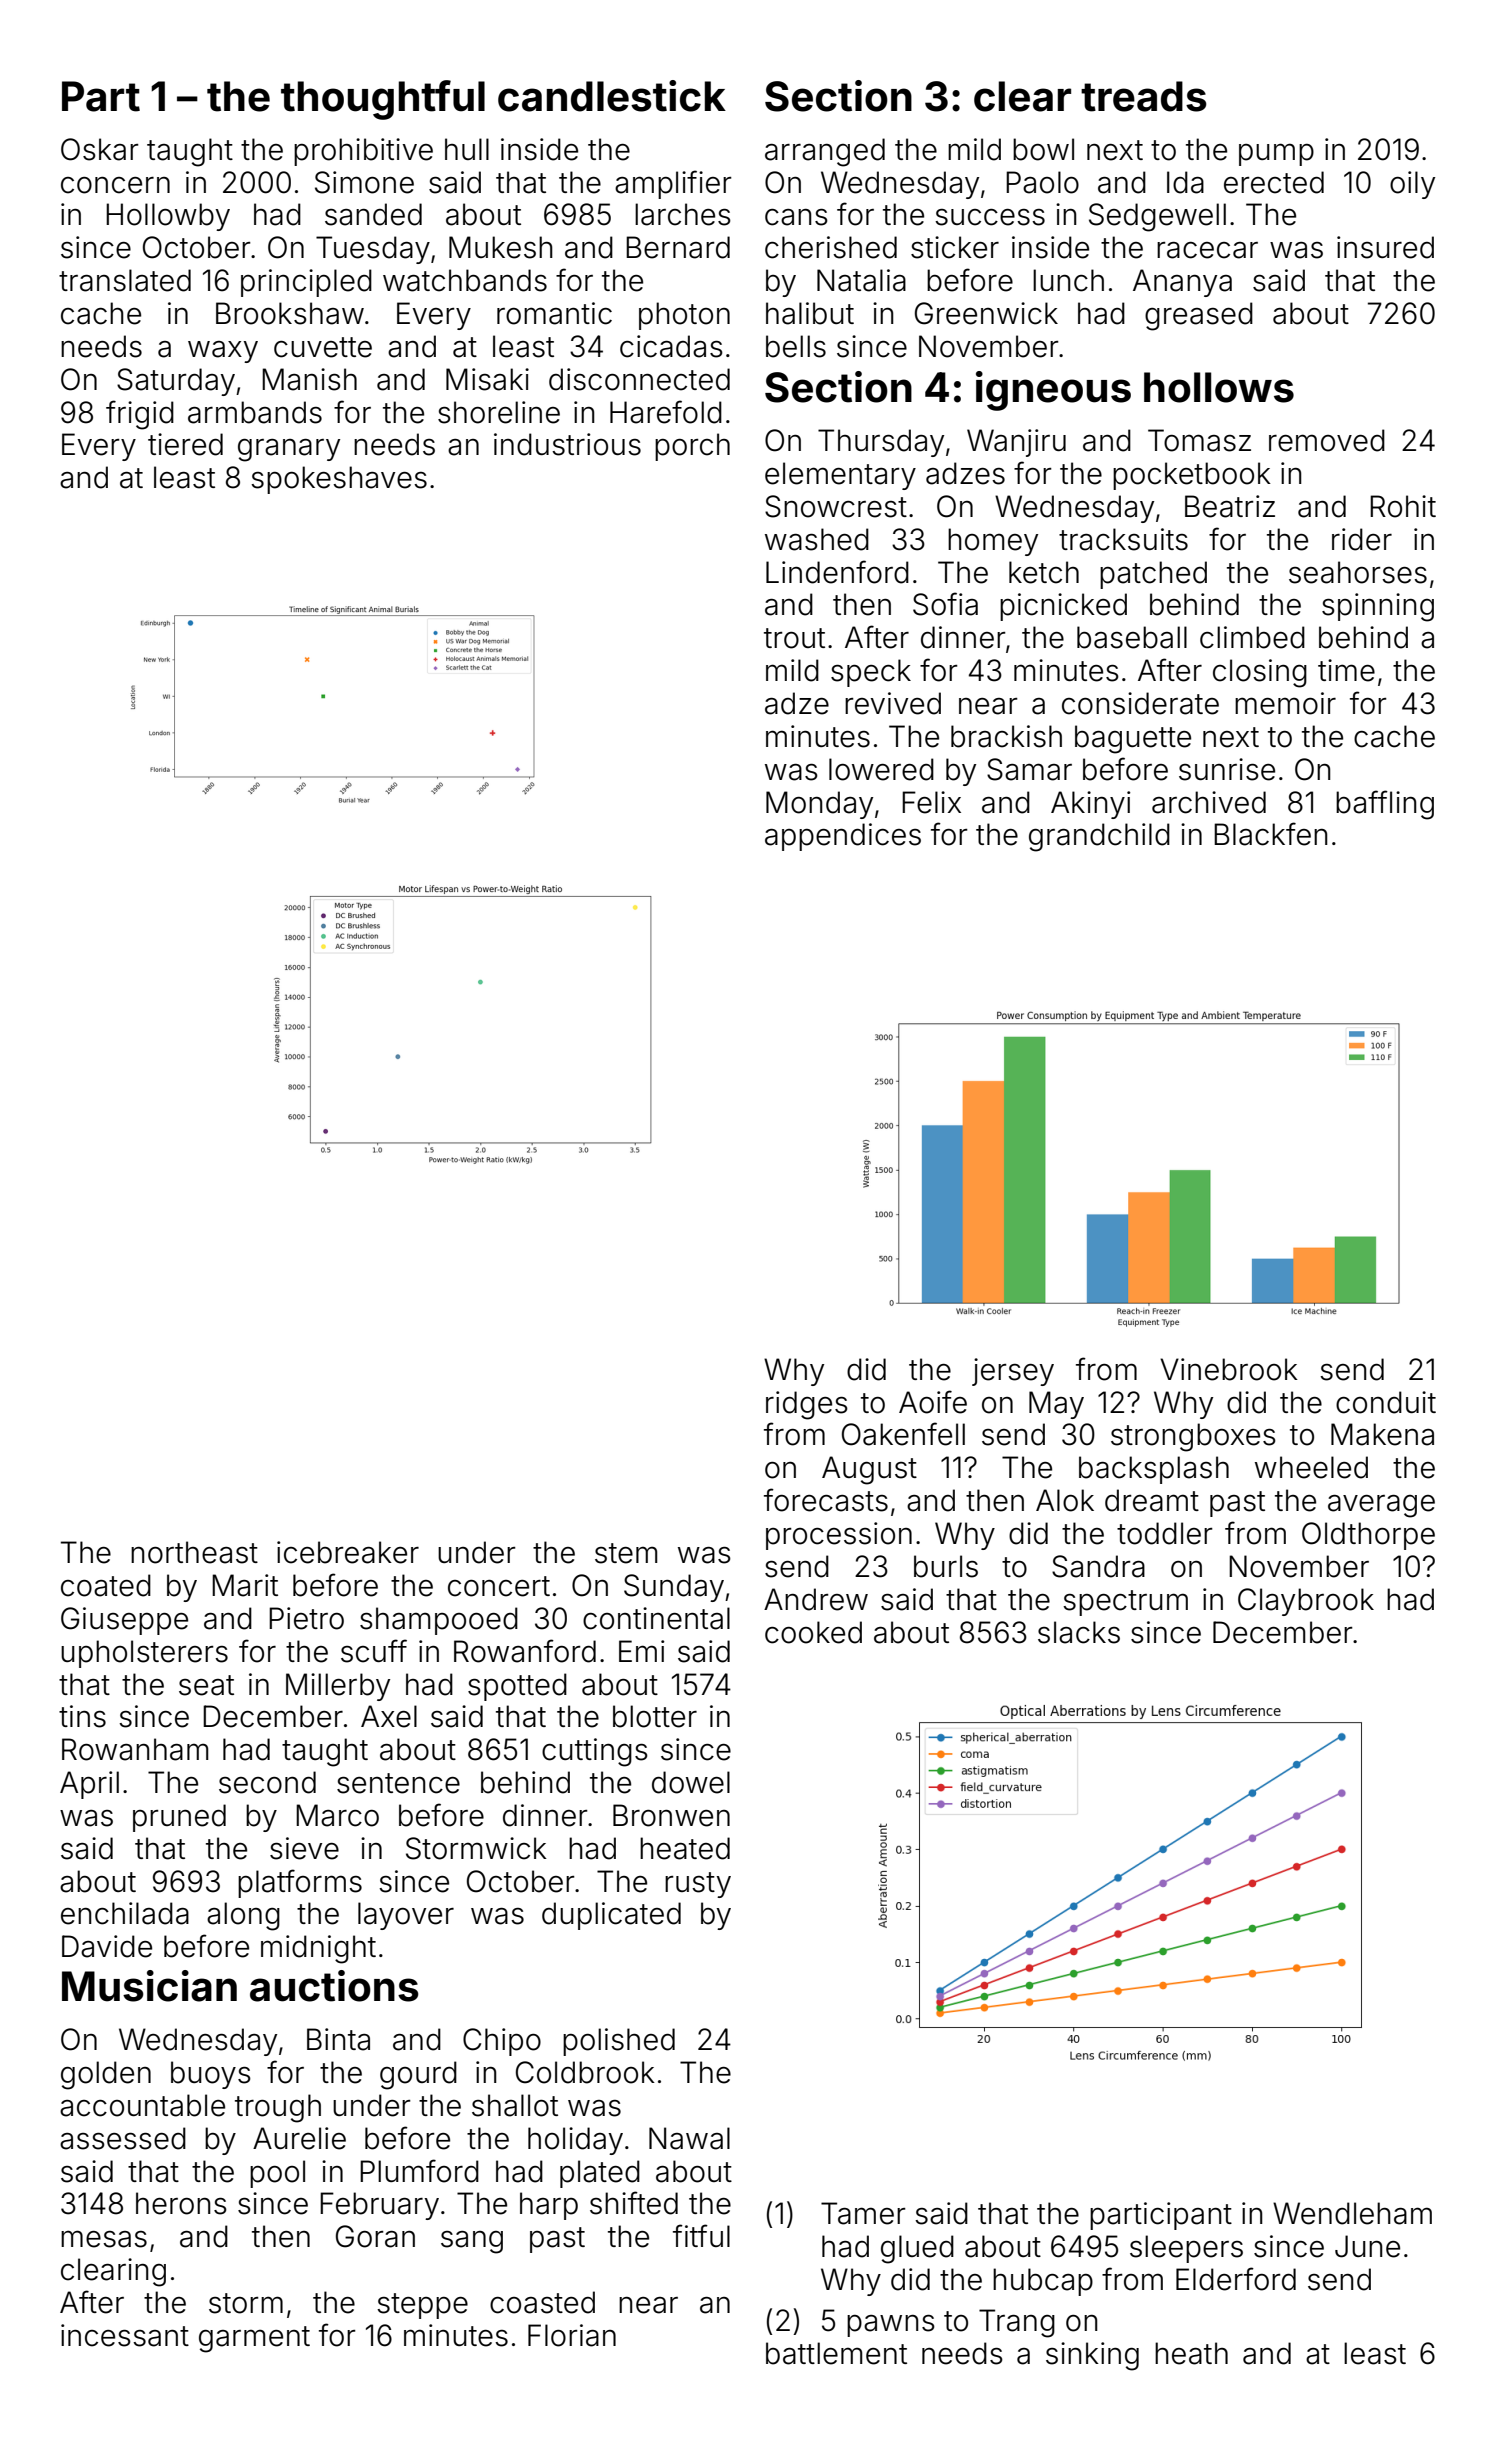  Describe the element at coordinates (1276, 154) in the document. I see `pump` at that location.
